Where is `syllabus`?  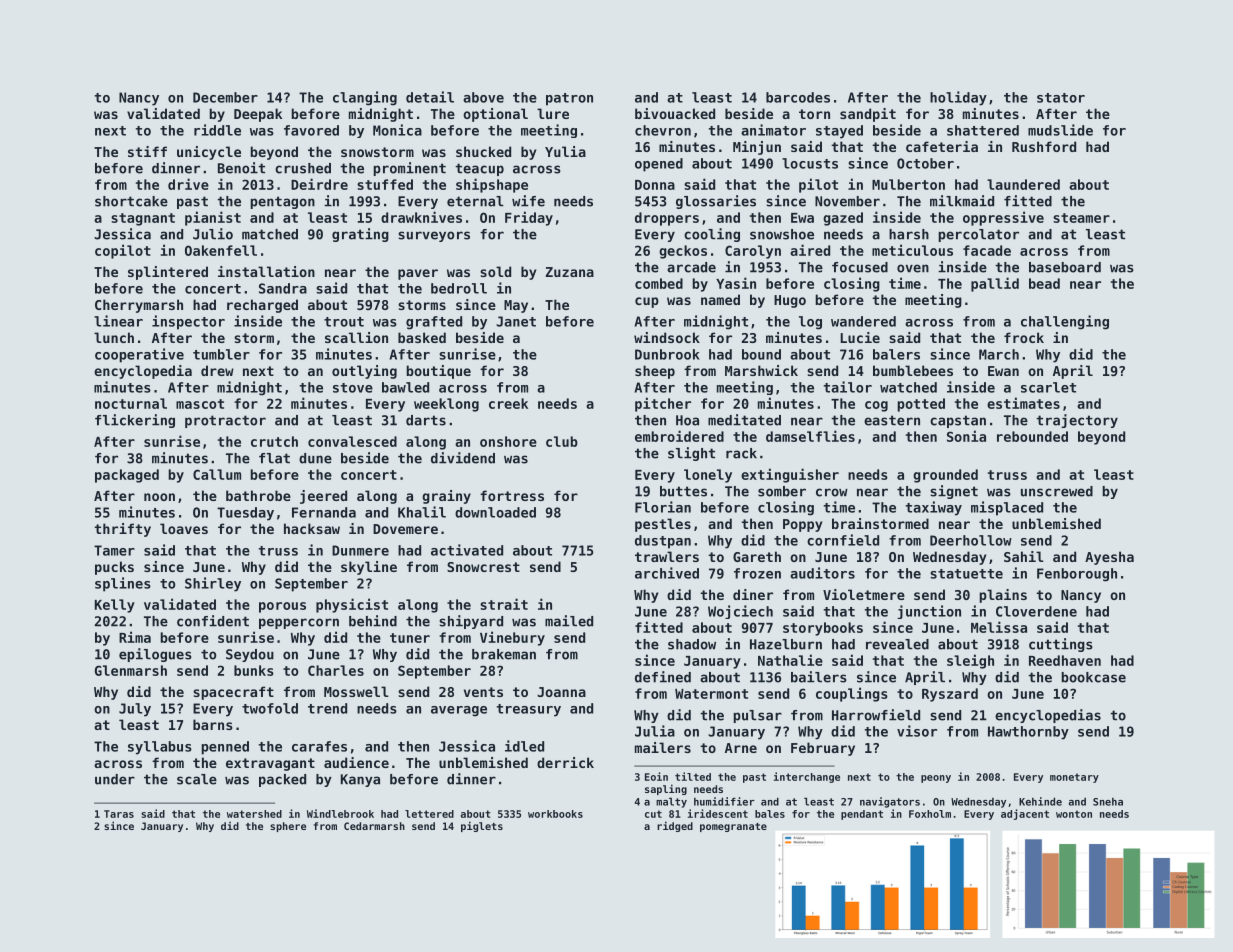
syllabus is located at coordinates (160, 748).
